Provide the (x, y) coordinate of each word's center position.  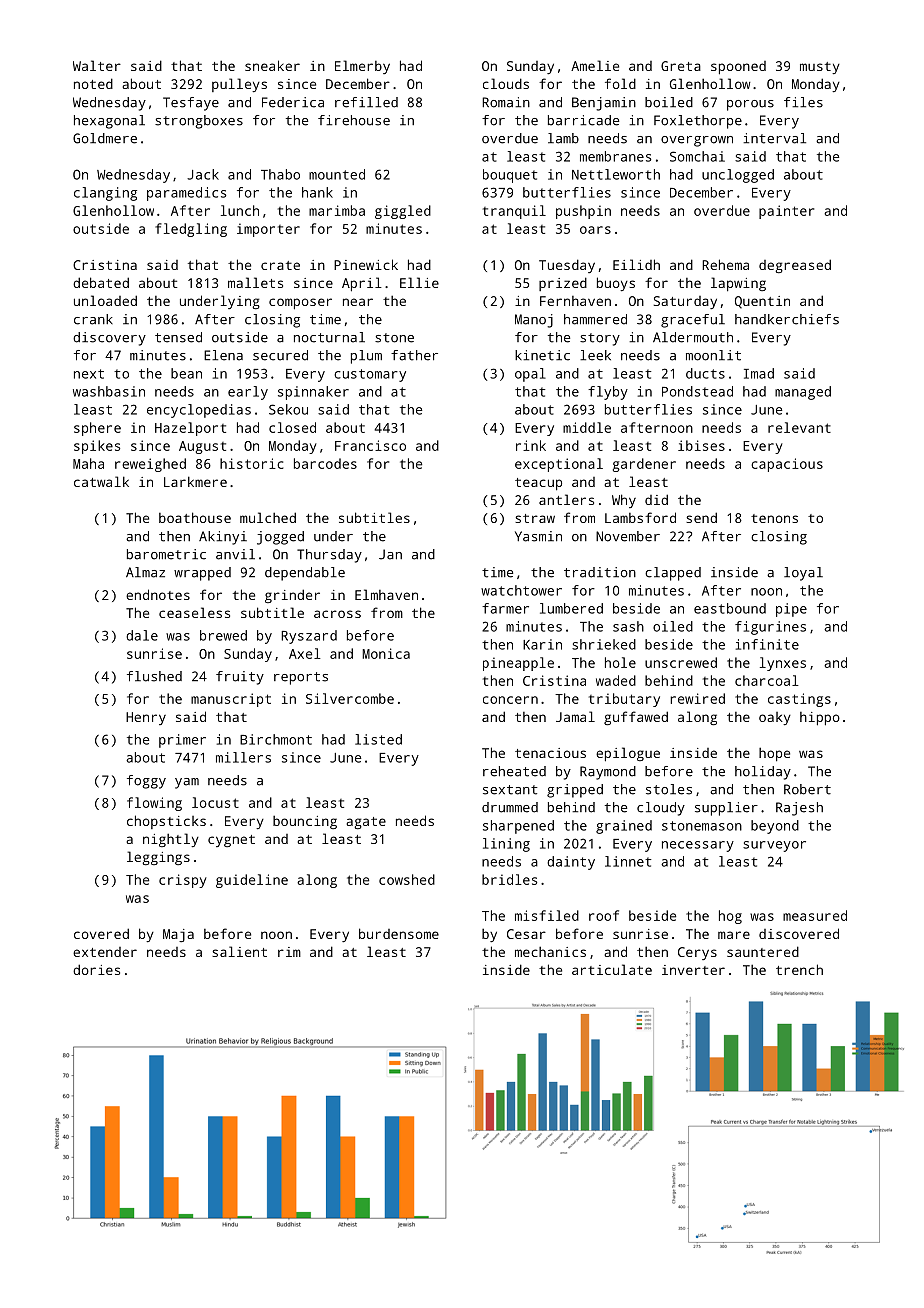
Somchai (697, 156)
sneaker (272, 65)
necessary (698, 846)
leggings (158, 858)
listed (378, 739)
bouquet (510, 176)
